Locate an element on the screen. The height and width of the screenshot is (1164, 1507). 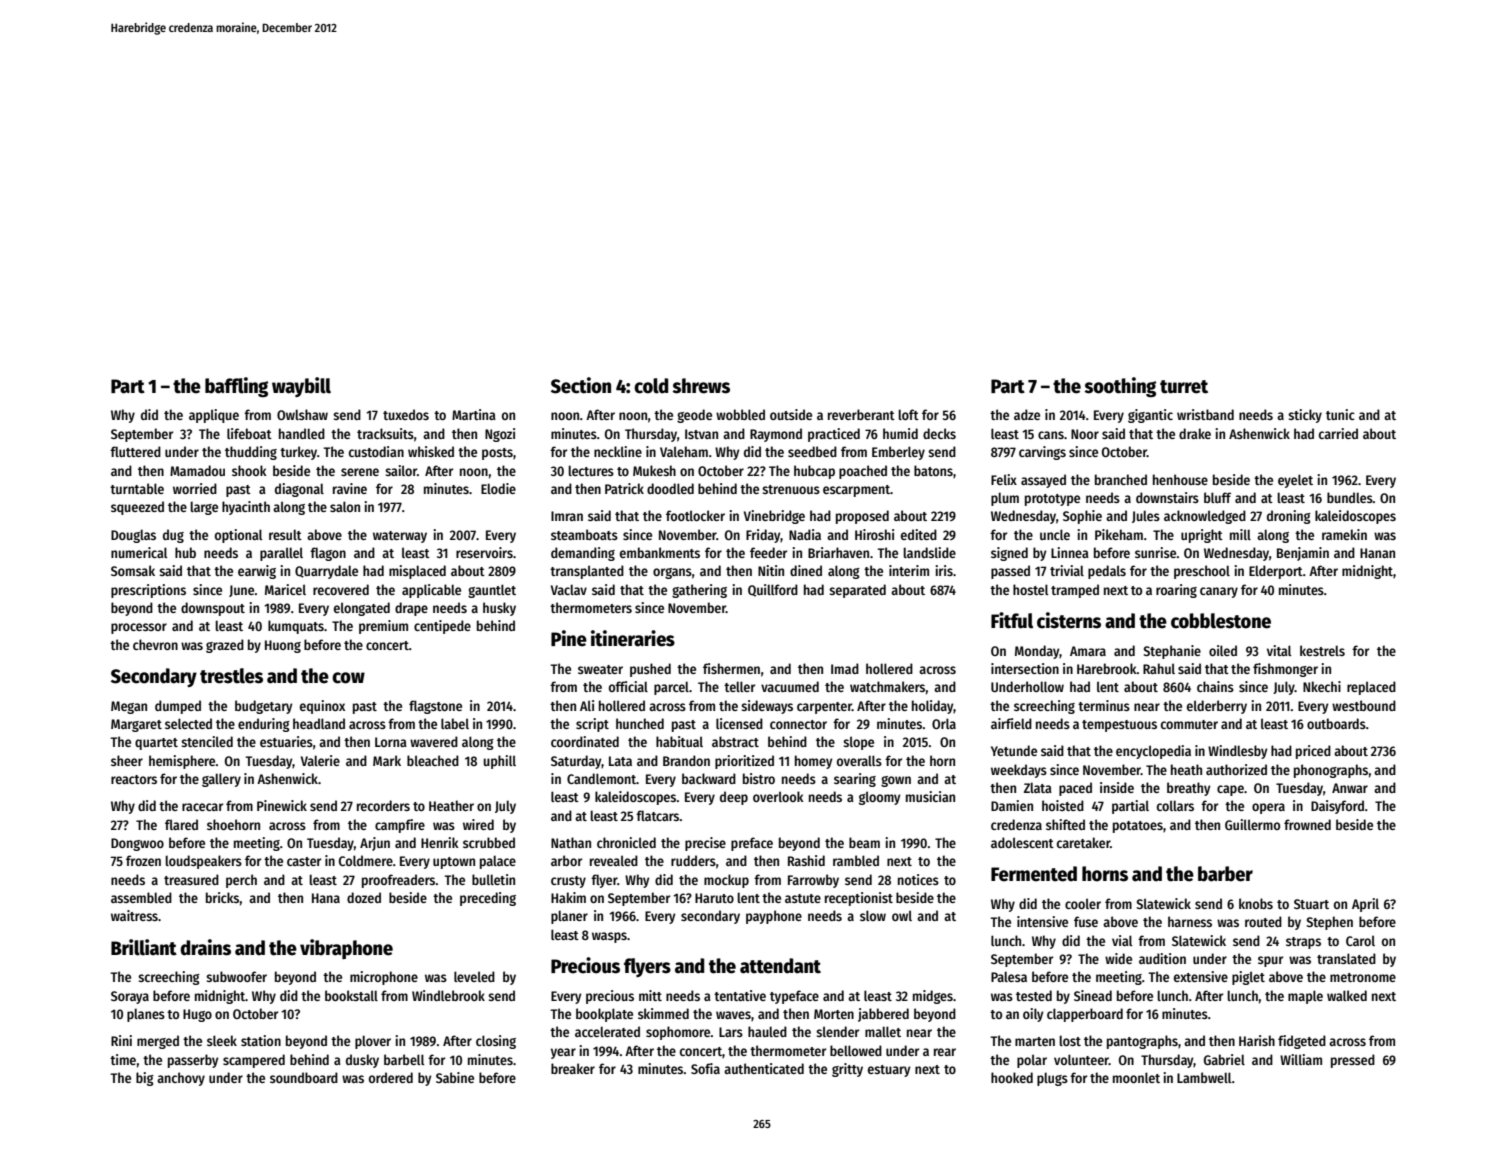
soothing is located at coordinates (1120, 387).
